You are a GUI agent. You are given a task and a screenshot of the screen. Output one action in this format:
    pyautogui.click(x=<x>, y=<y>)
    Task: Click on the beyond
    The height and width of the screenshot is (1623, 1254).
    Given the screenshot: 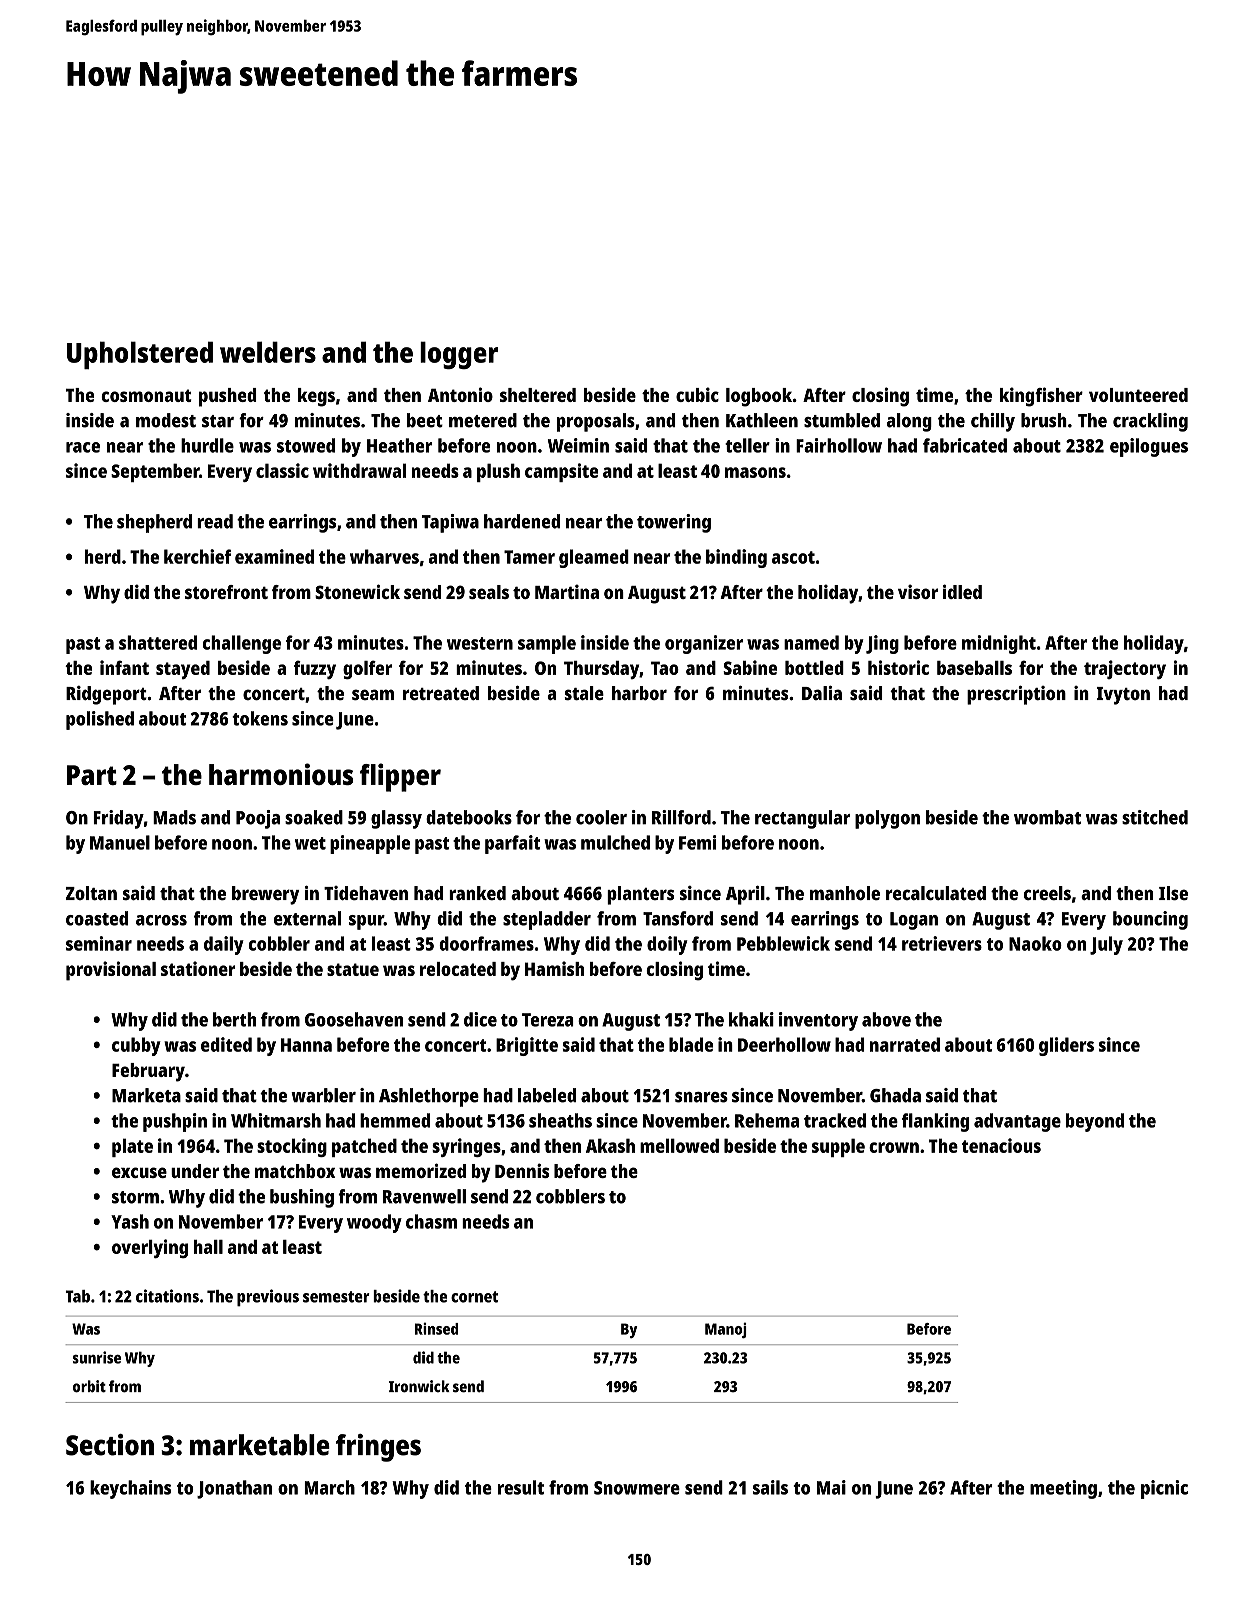 What is the action you would take?
    pyautogui.click(x=1095, y=1122)
